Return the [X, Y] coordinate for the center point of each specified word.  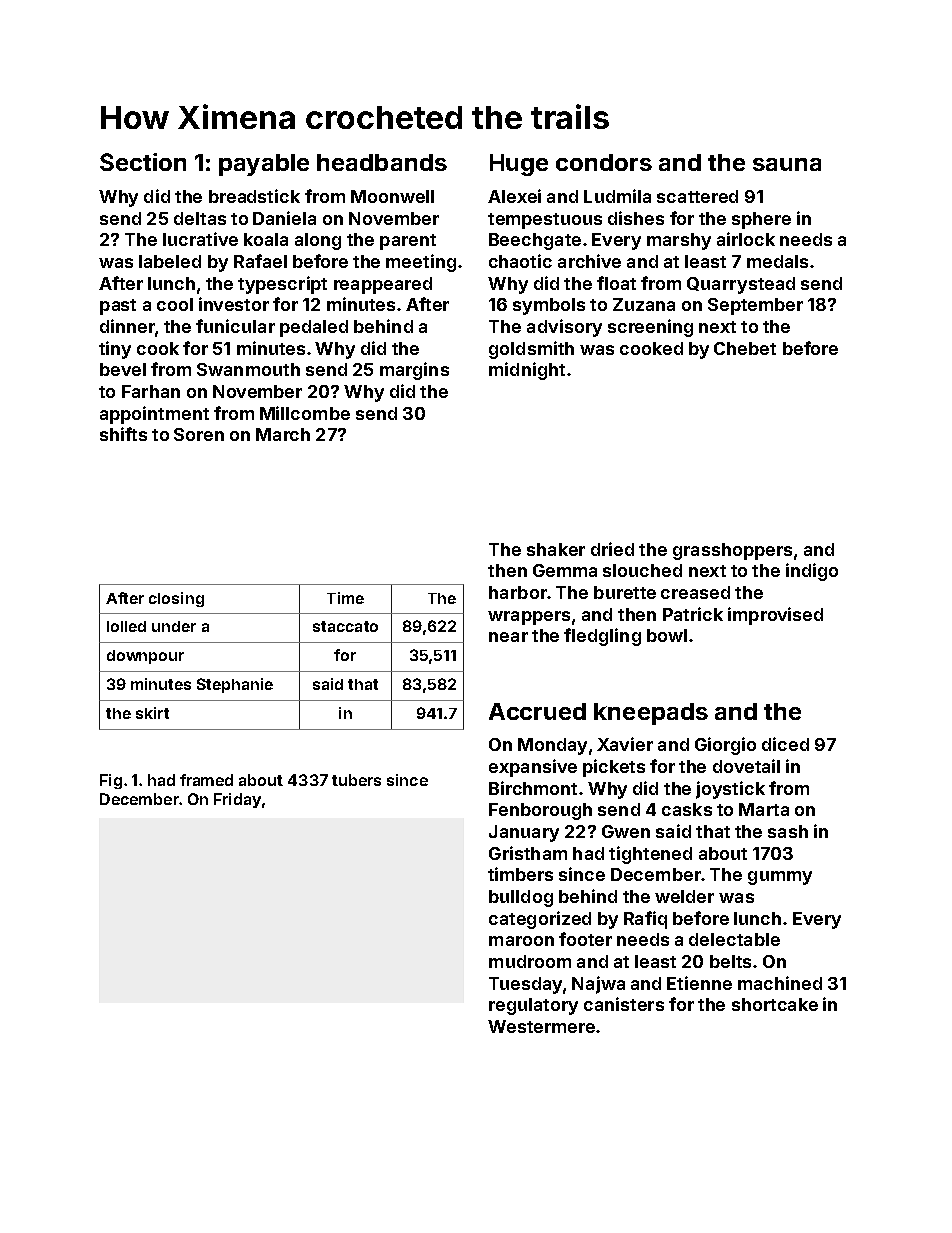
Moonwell [392, 196]
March [283, 434]
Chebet [745, 348]
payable [264, 165]
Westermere [541, 1026]
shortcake [775, 1004]
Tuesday [525, 985]
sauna [787, 164]
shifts [123, 434]
